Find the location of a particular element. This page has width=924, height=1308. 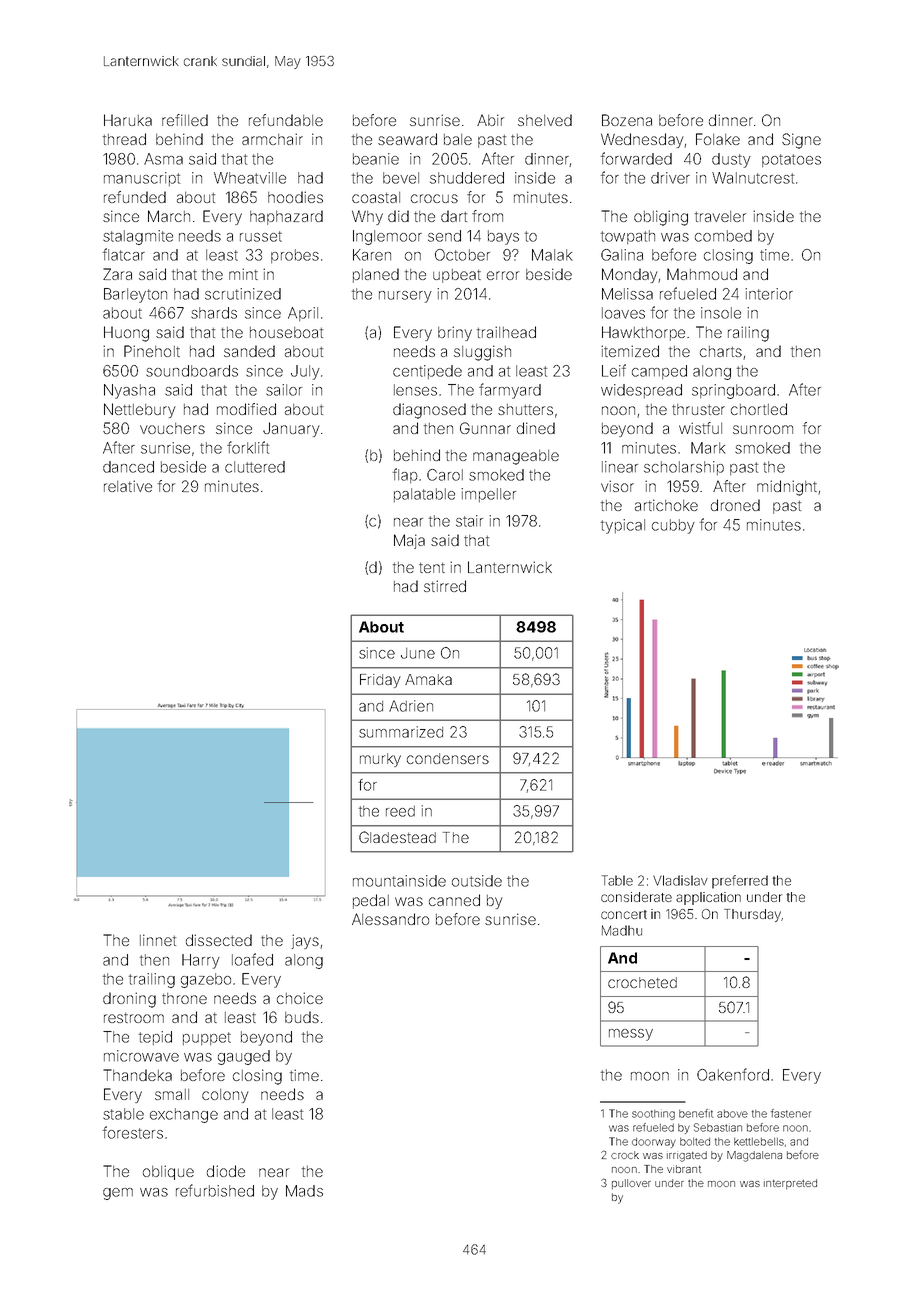

pedal is located at coordinates (371, 901).
